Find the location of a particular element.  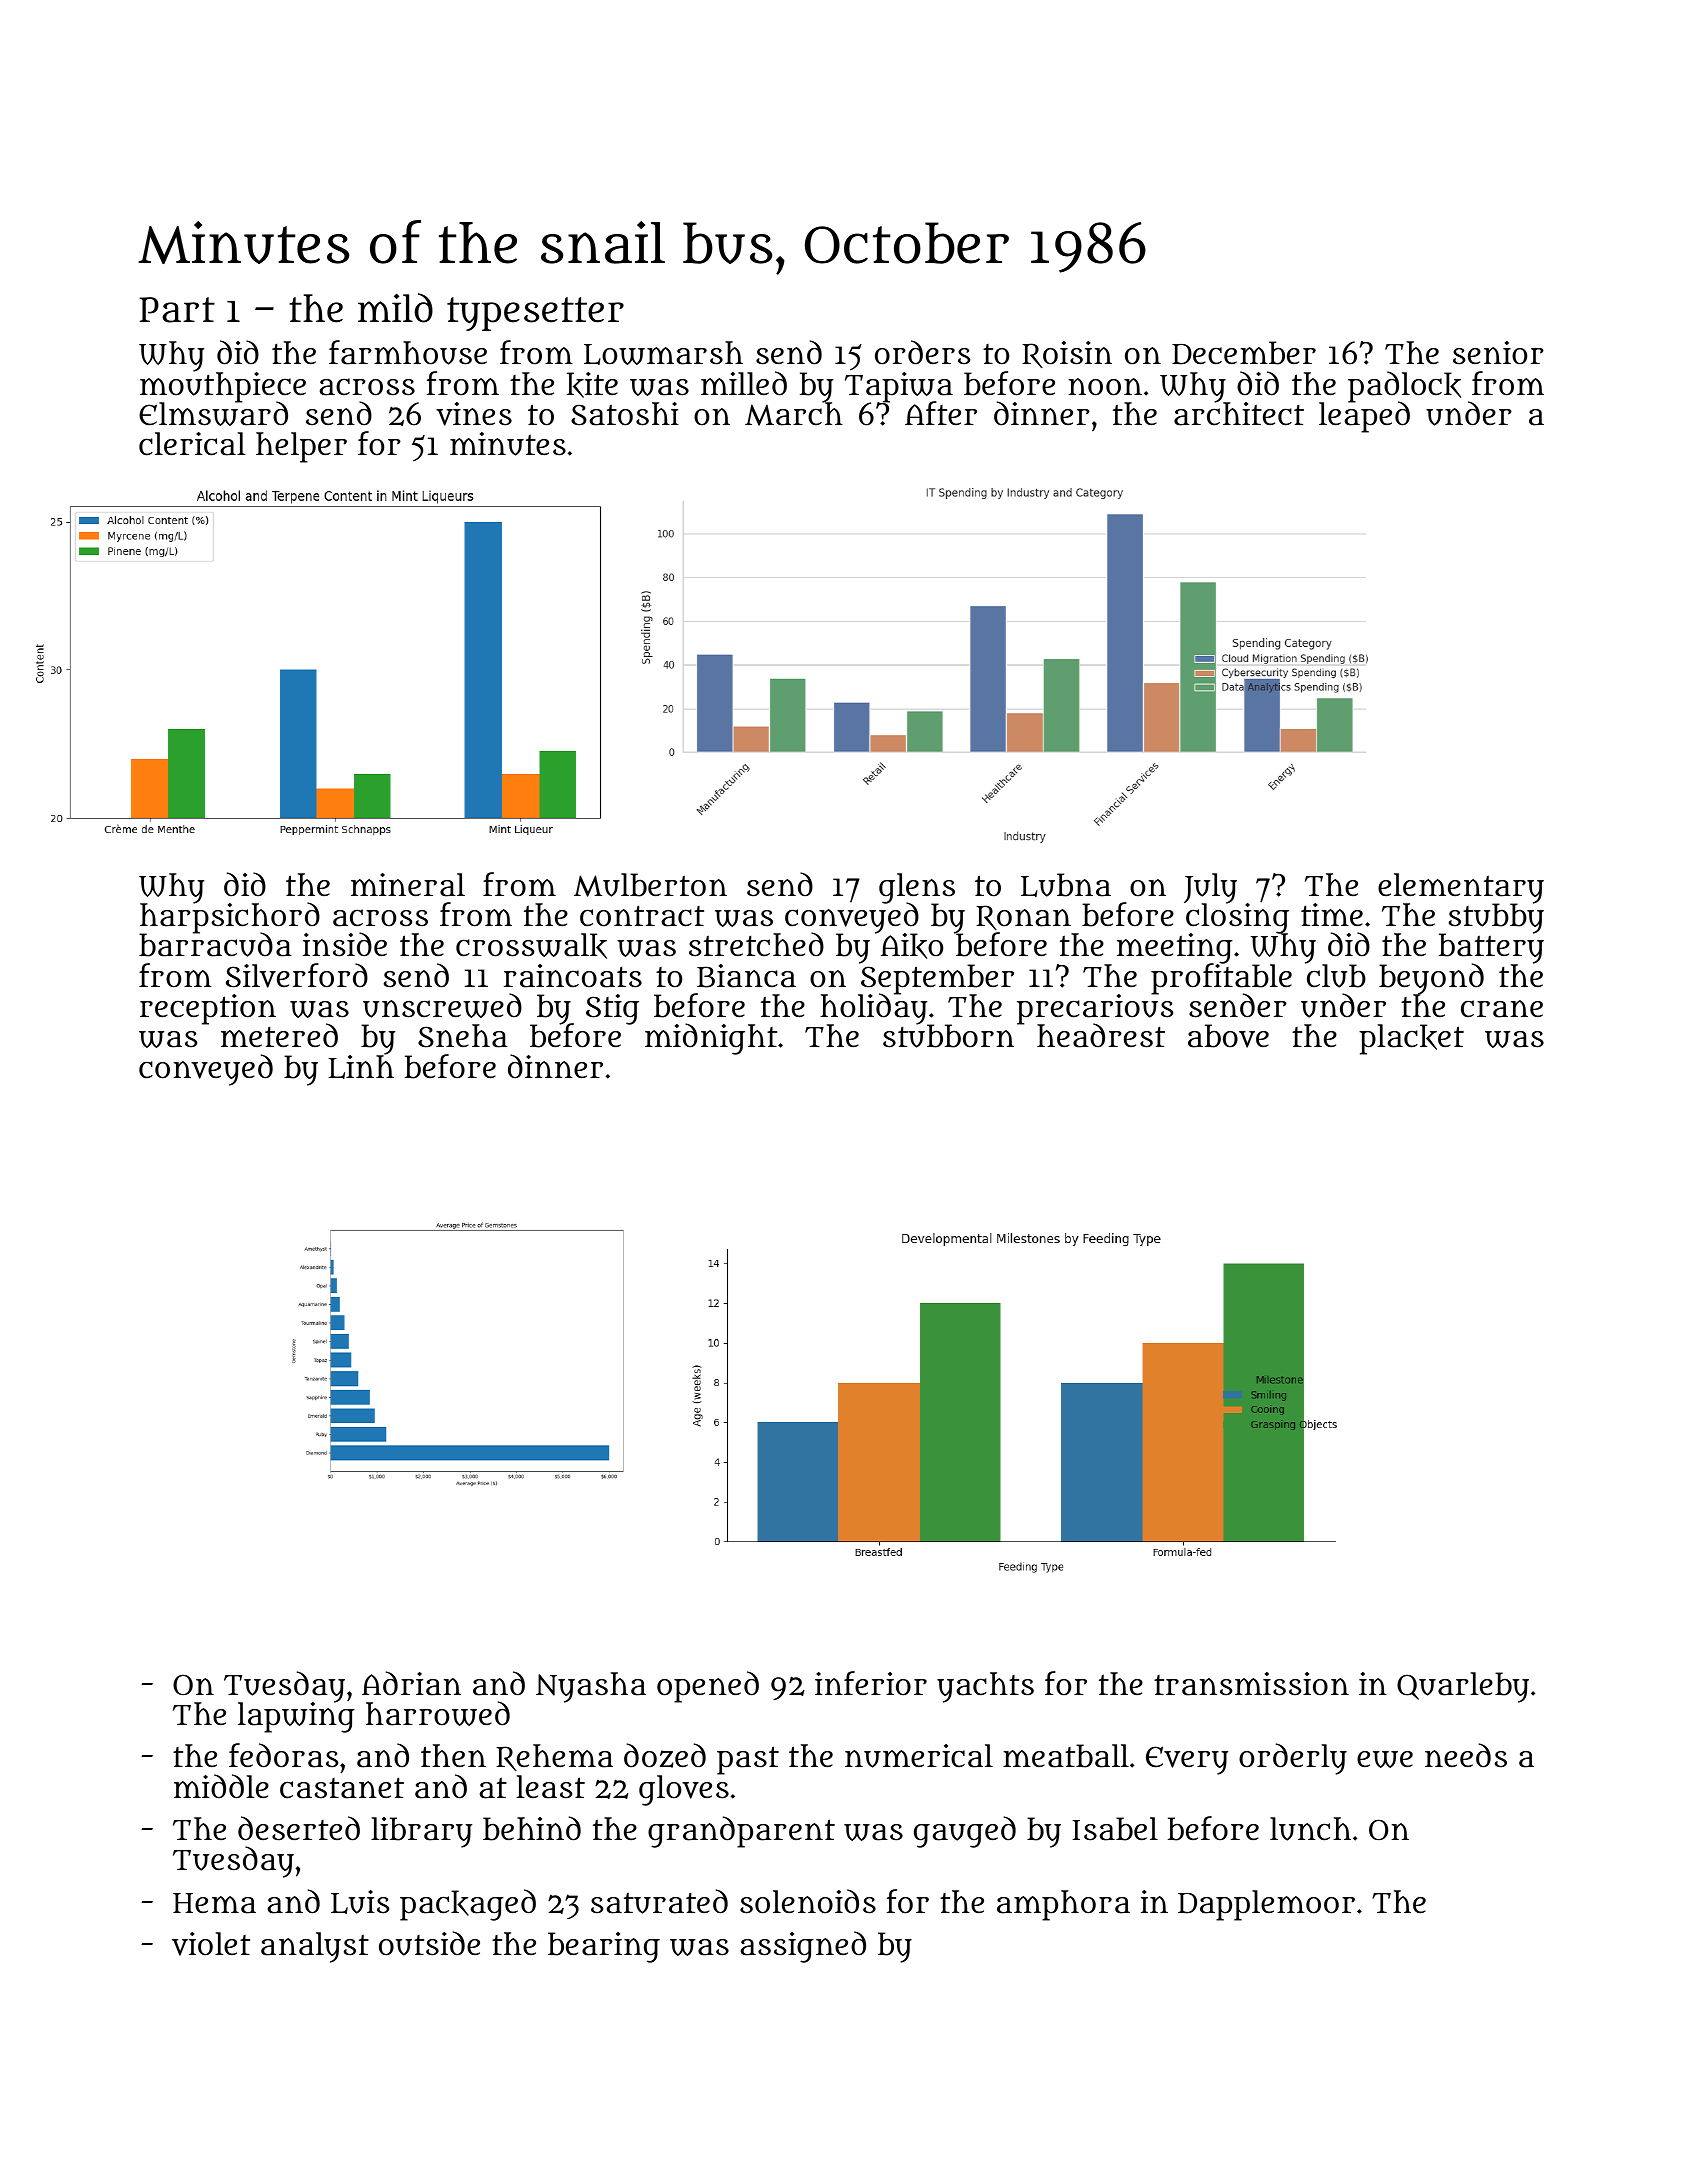

barracuda is located at coordinates (215, 945).
